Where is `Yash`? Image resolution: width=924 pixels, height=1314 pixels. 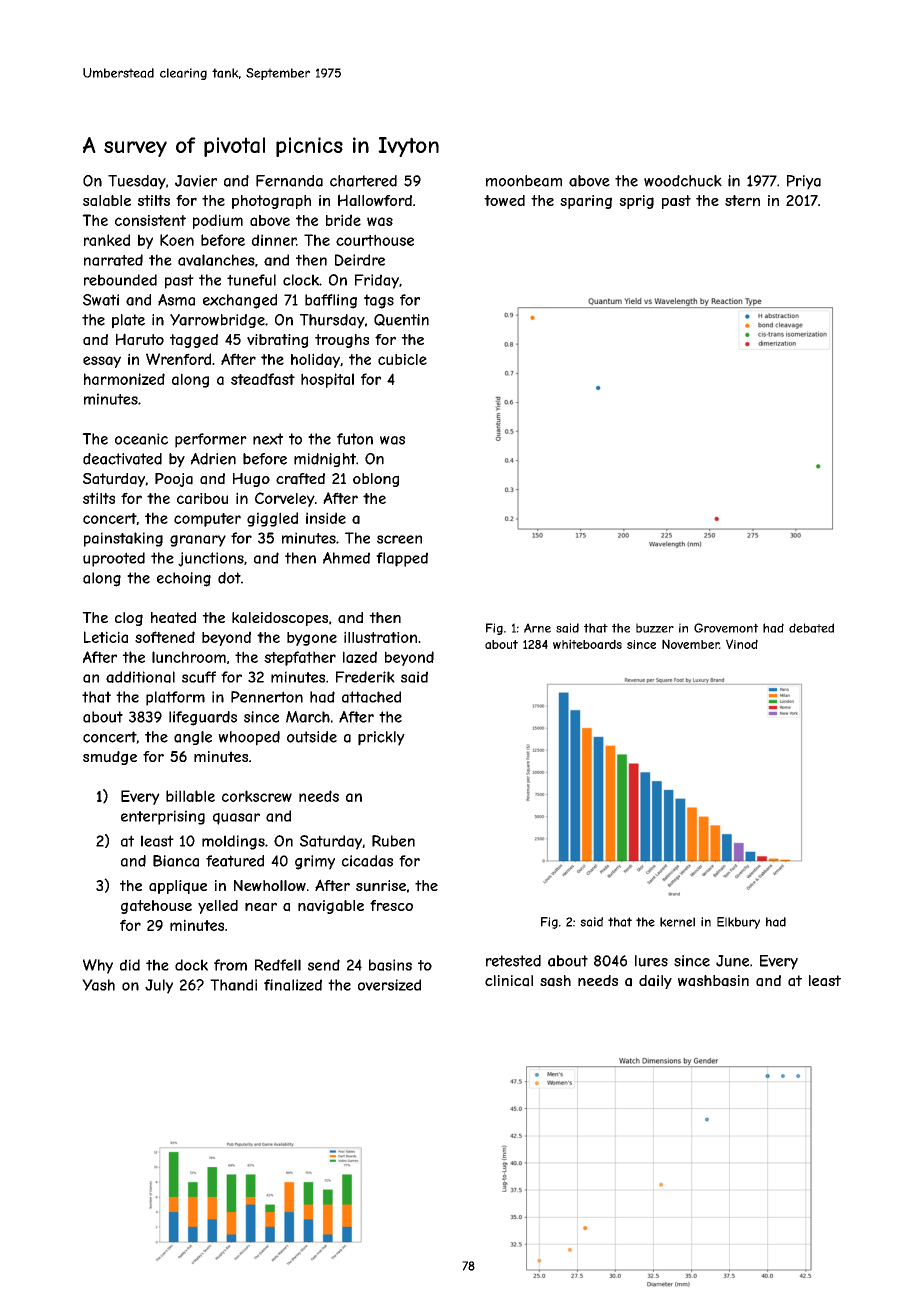
Yash is located at coordinates (98, 985).
